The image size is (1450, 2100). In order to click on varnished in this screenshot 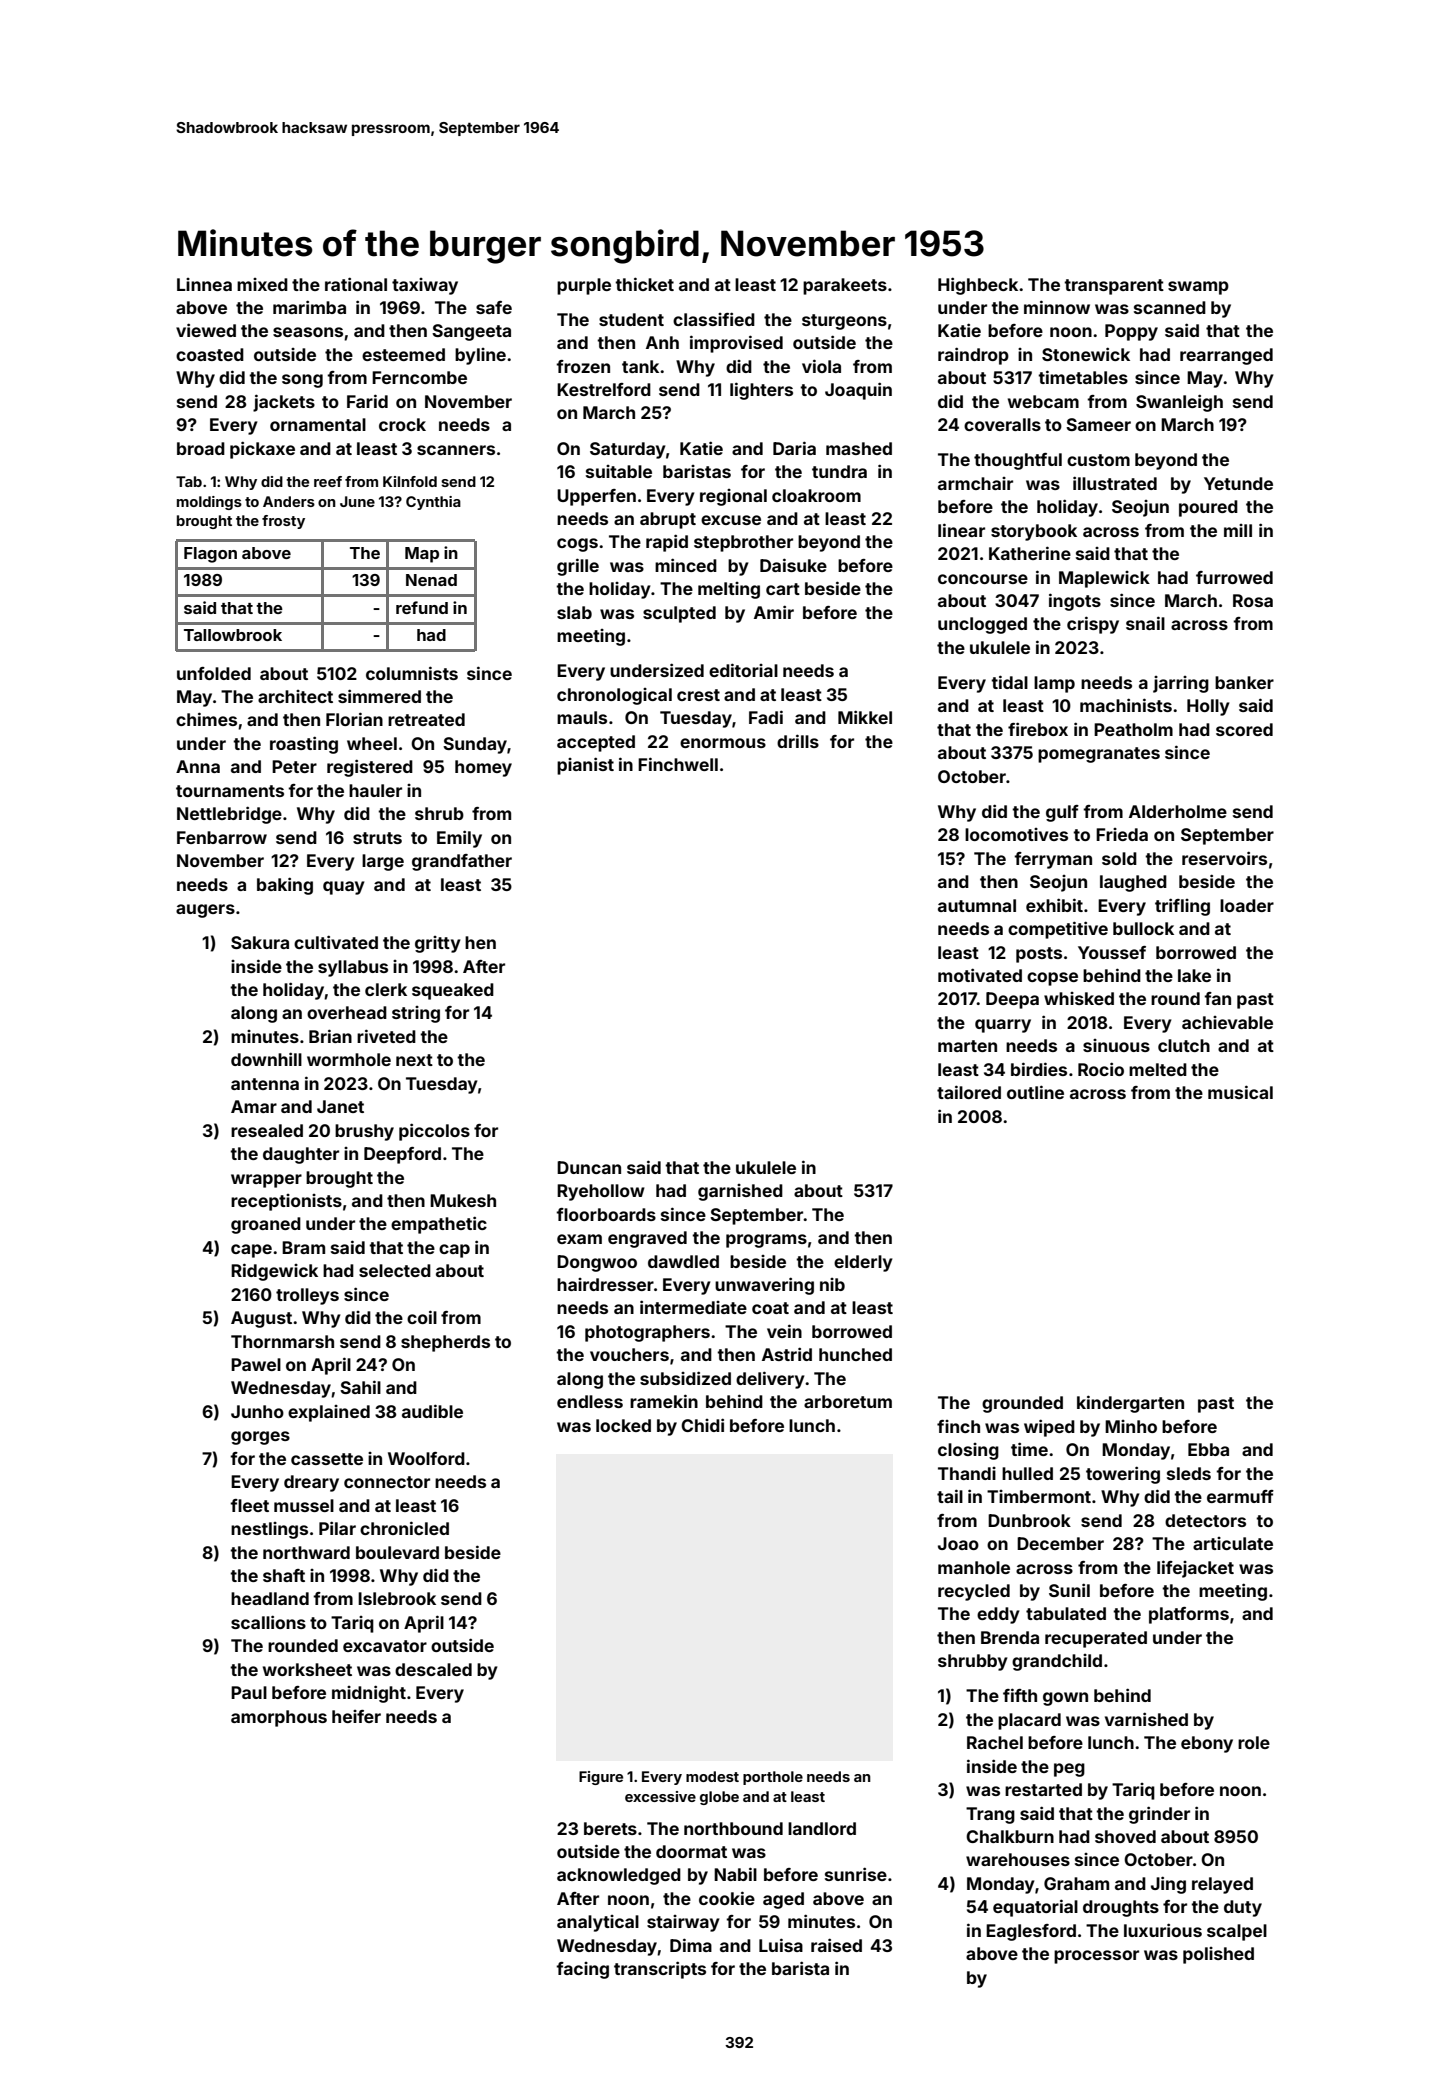, I will do `click(1146, 1719)`.
